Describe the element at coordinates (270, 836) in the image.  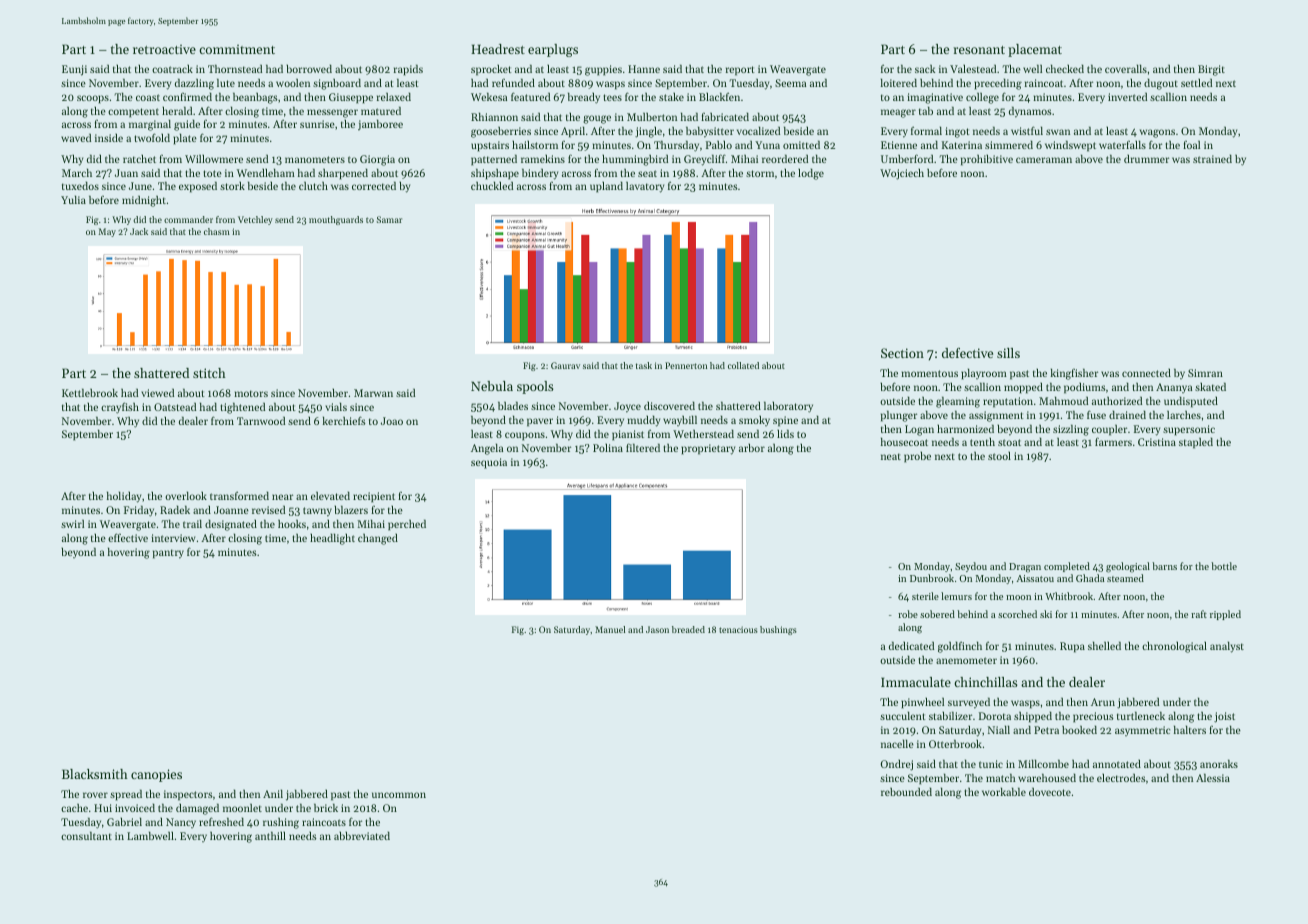
I see `anthill` at that location.
